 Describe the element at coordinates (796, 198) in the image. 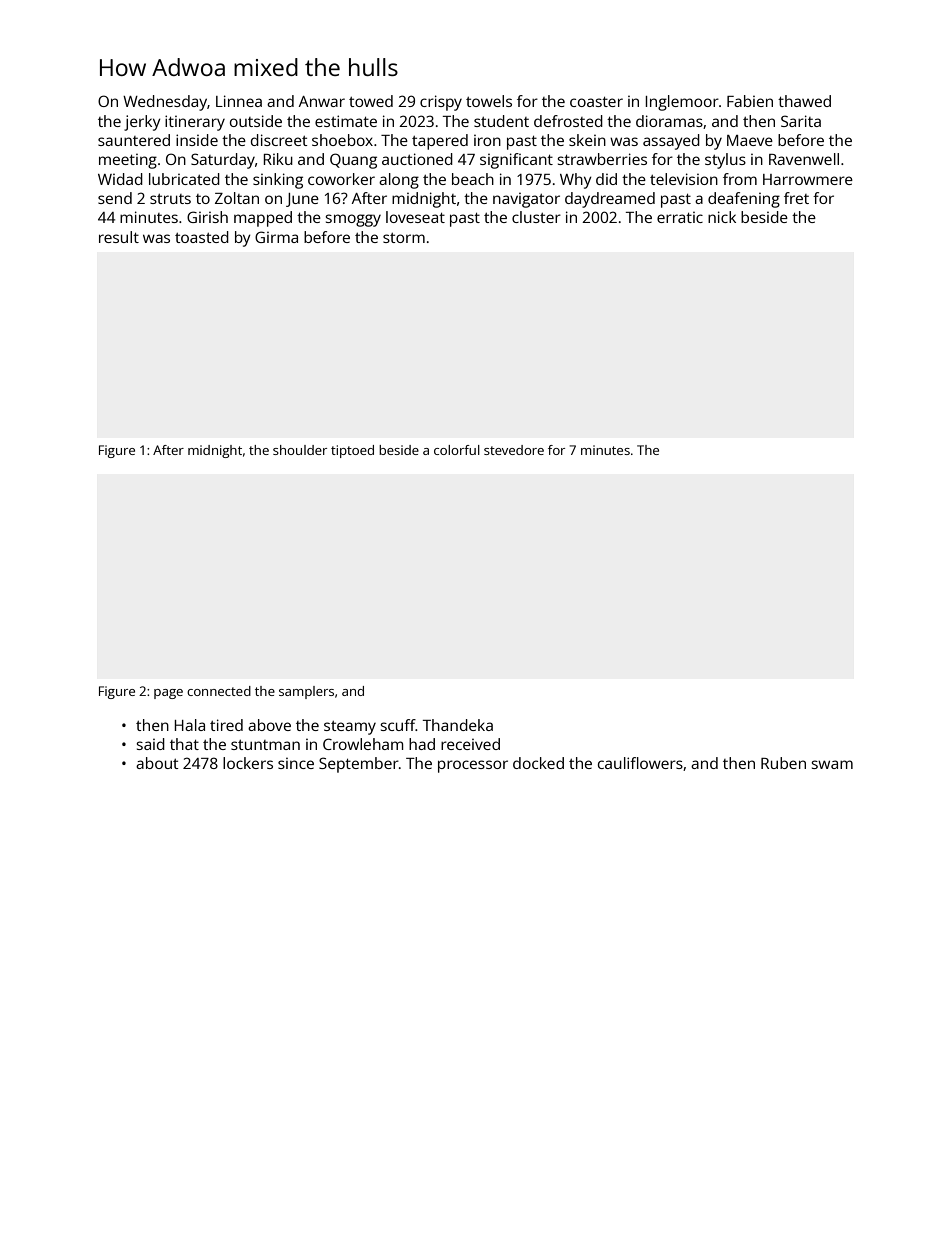

I see `fret` at that location.
